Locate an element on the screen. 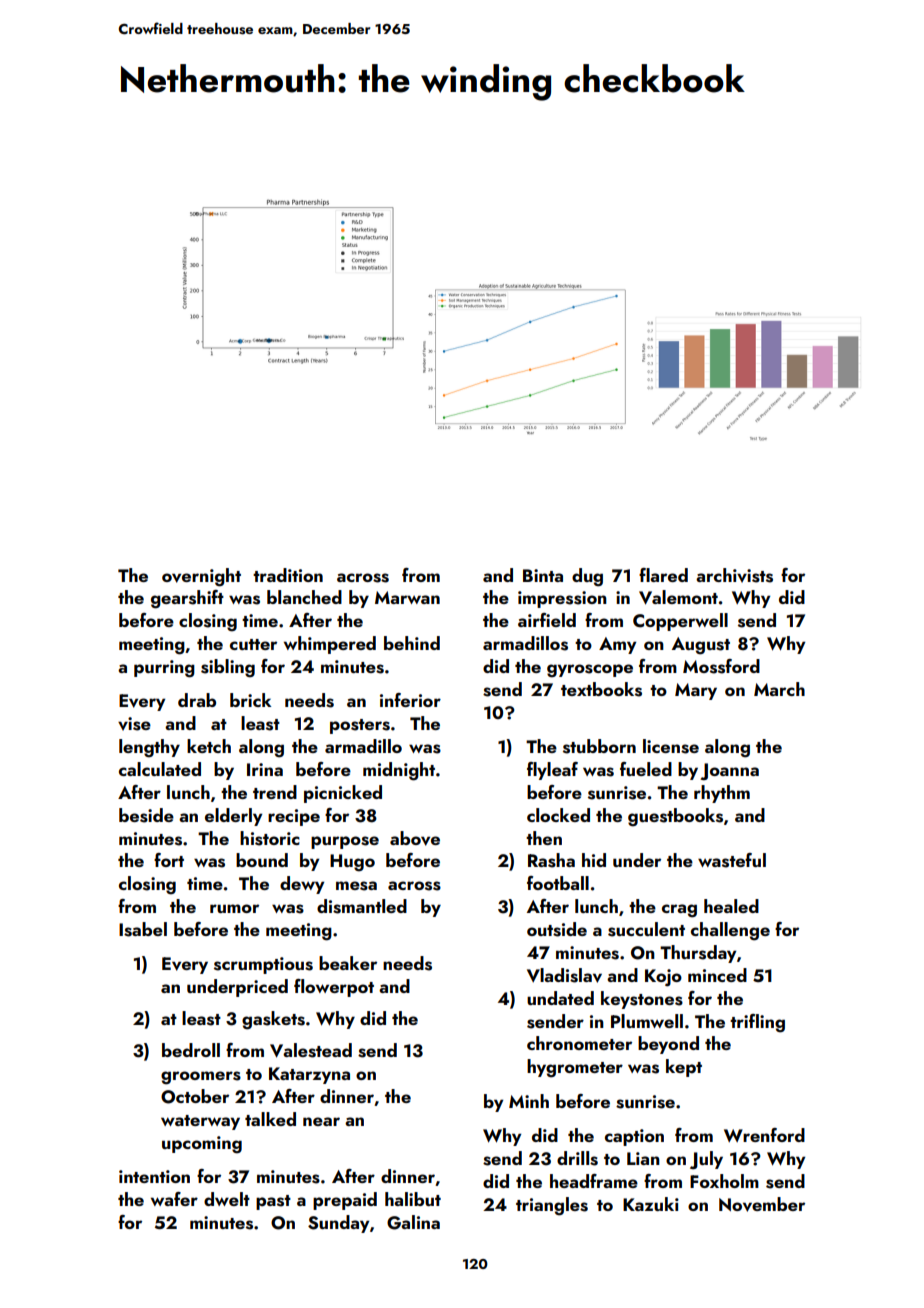  trifling is located at coordinates (757, 1023).
